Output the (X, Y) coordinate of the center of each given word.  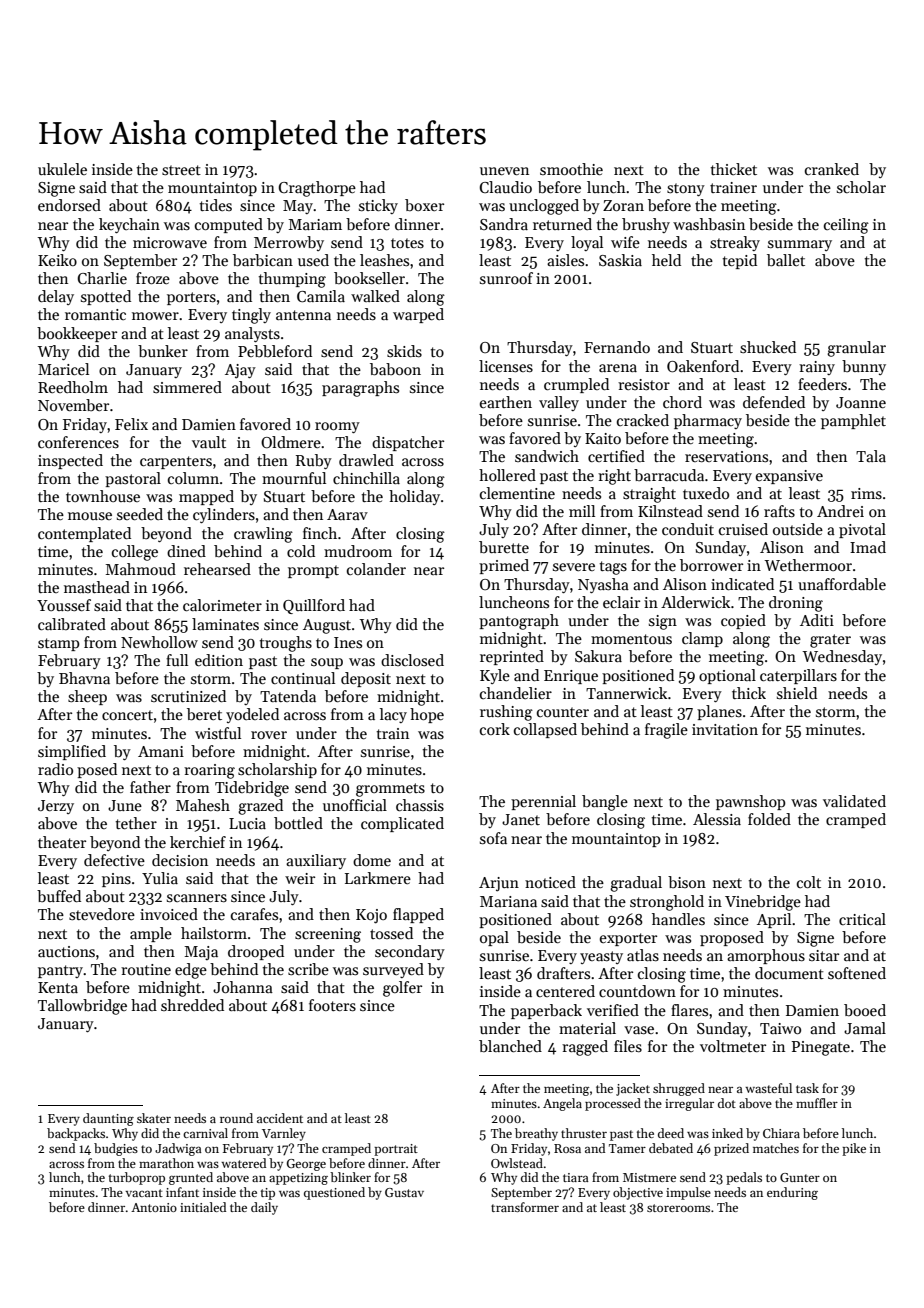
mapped (206, 497)
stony (686, 189)
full (177, 660)
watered (243, 1163)
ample (151, 934)
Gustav (404, 1192)
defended (774, 402)
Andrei (840, 511)
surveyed (393, 970)
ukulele (62, 169)
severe (574, 567)
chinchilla (366, 478)
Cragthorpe (317, 189)
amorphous (766, 956)
